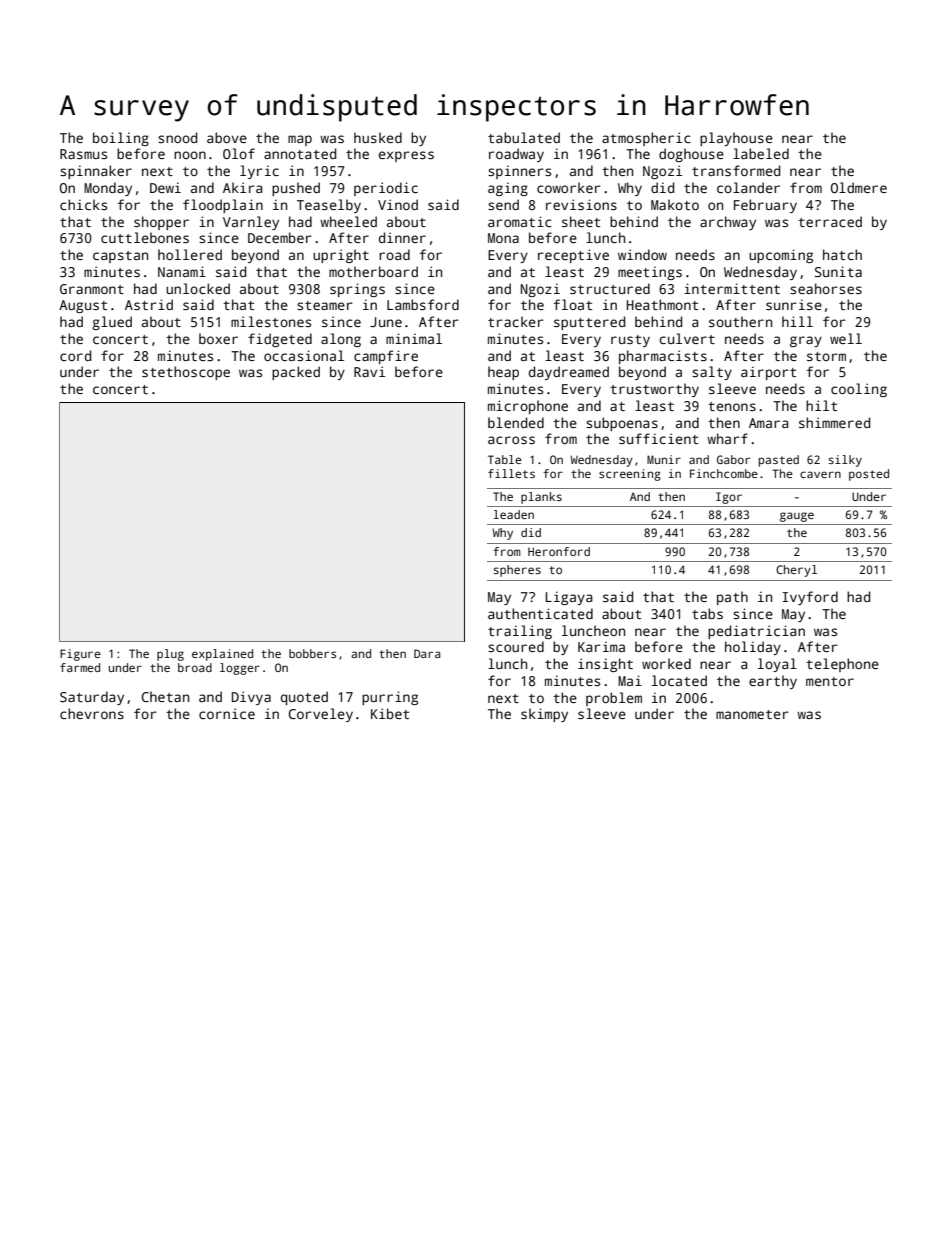 This document has height=1233, width=952. Describe the element at coordinates (761, 153) in the document. I see `labeled` at that location.
